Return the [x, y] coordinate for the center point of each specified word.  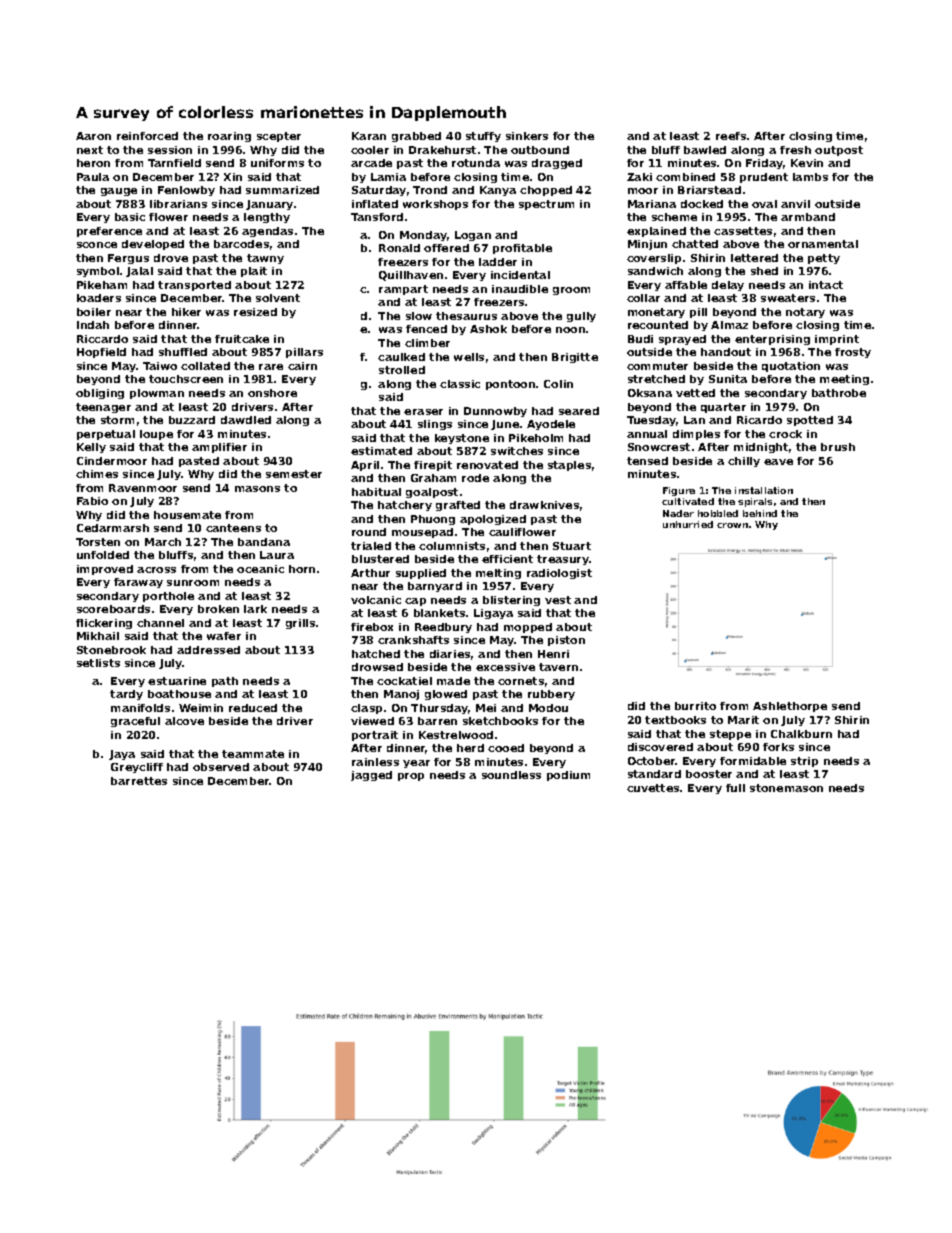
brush [838, 447]
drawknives [544, 505]
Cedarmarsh [113, 528]
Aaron [93, 136]
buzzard [192, 420]
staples [569, 466]
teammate [253, 754]
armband [808, 217]
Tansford [377, 217]
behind [760, 513]
